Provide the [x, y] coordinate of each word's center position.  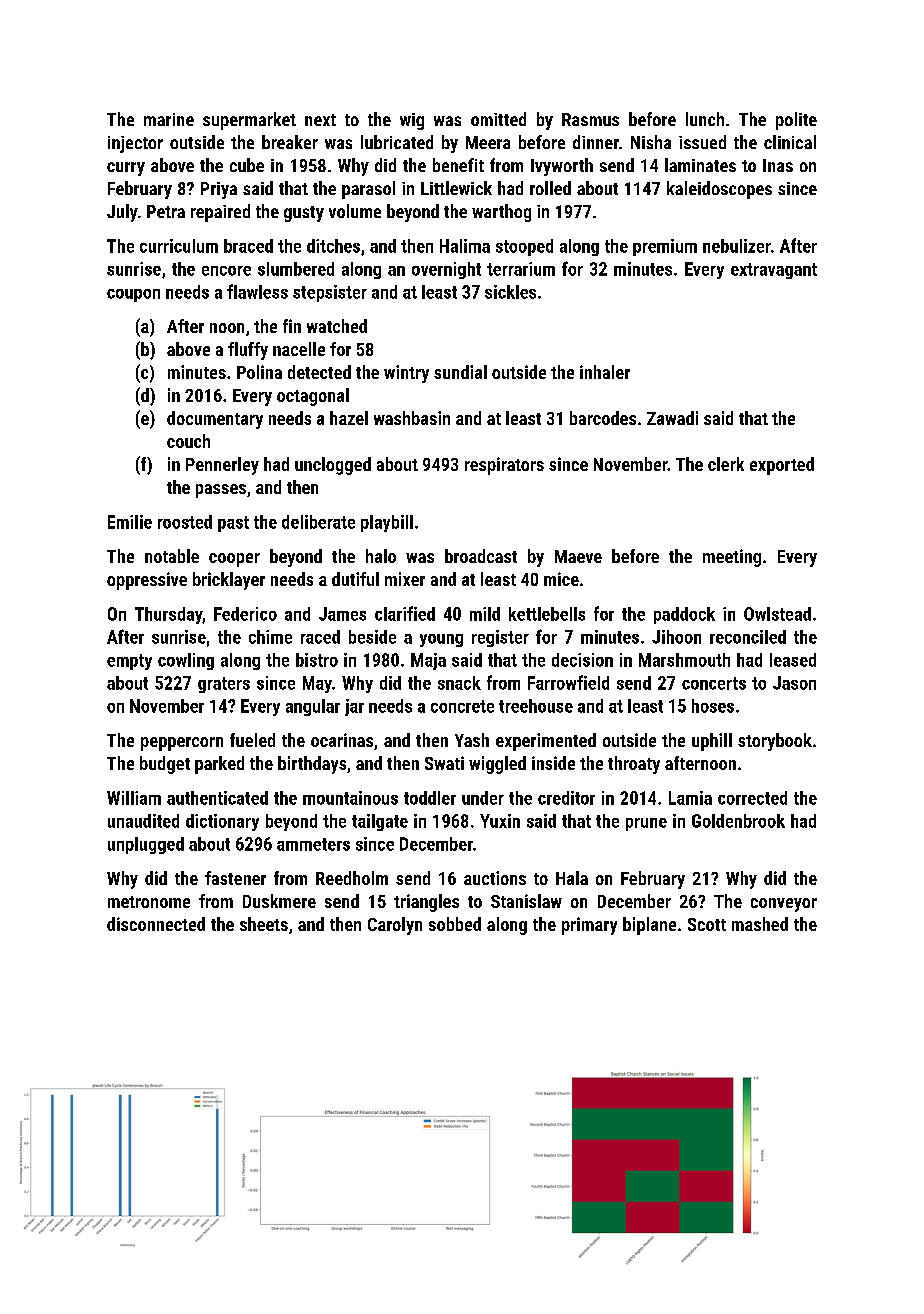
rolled [550, 188]
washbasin [412, 418]
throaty [634, 765]
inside [553, 763]
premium [665, 247]
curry [126, 169]
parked [219, 765]
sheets [264, 924]
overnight [446, 270]
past [233, 524]
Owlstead [777, 614]
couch [188, 441]
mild [485, 614]
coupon [133, 295]
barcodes [603, 418]
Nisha [651, 142]
